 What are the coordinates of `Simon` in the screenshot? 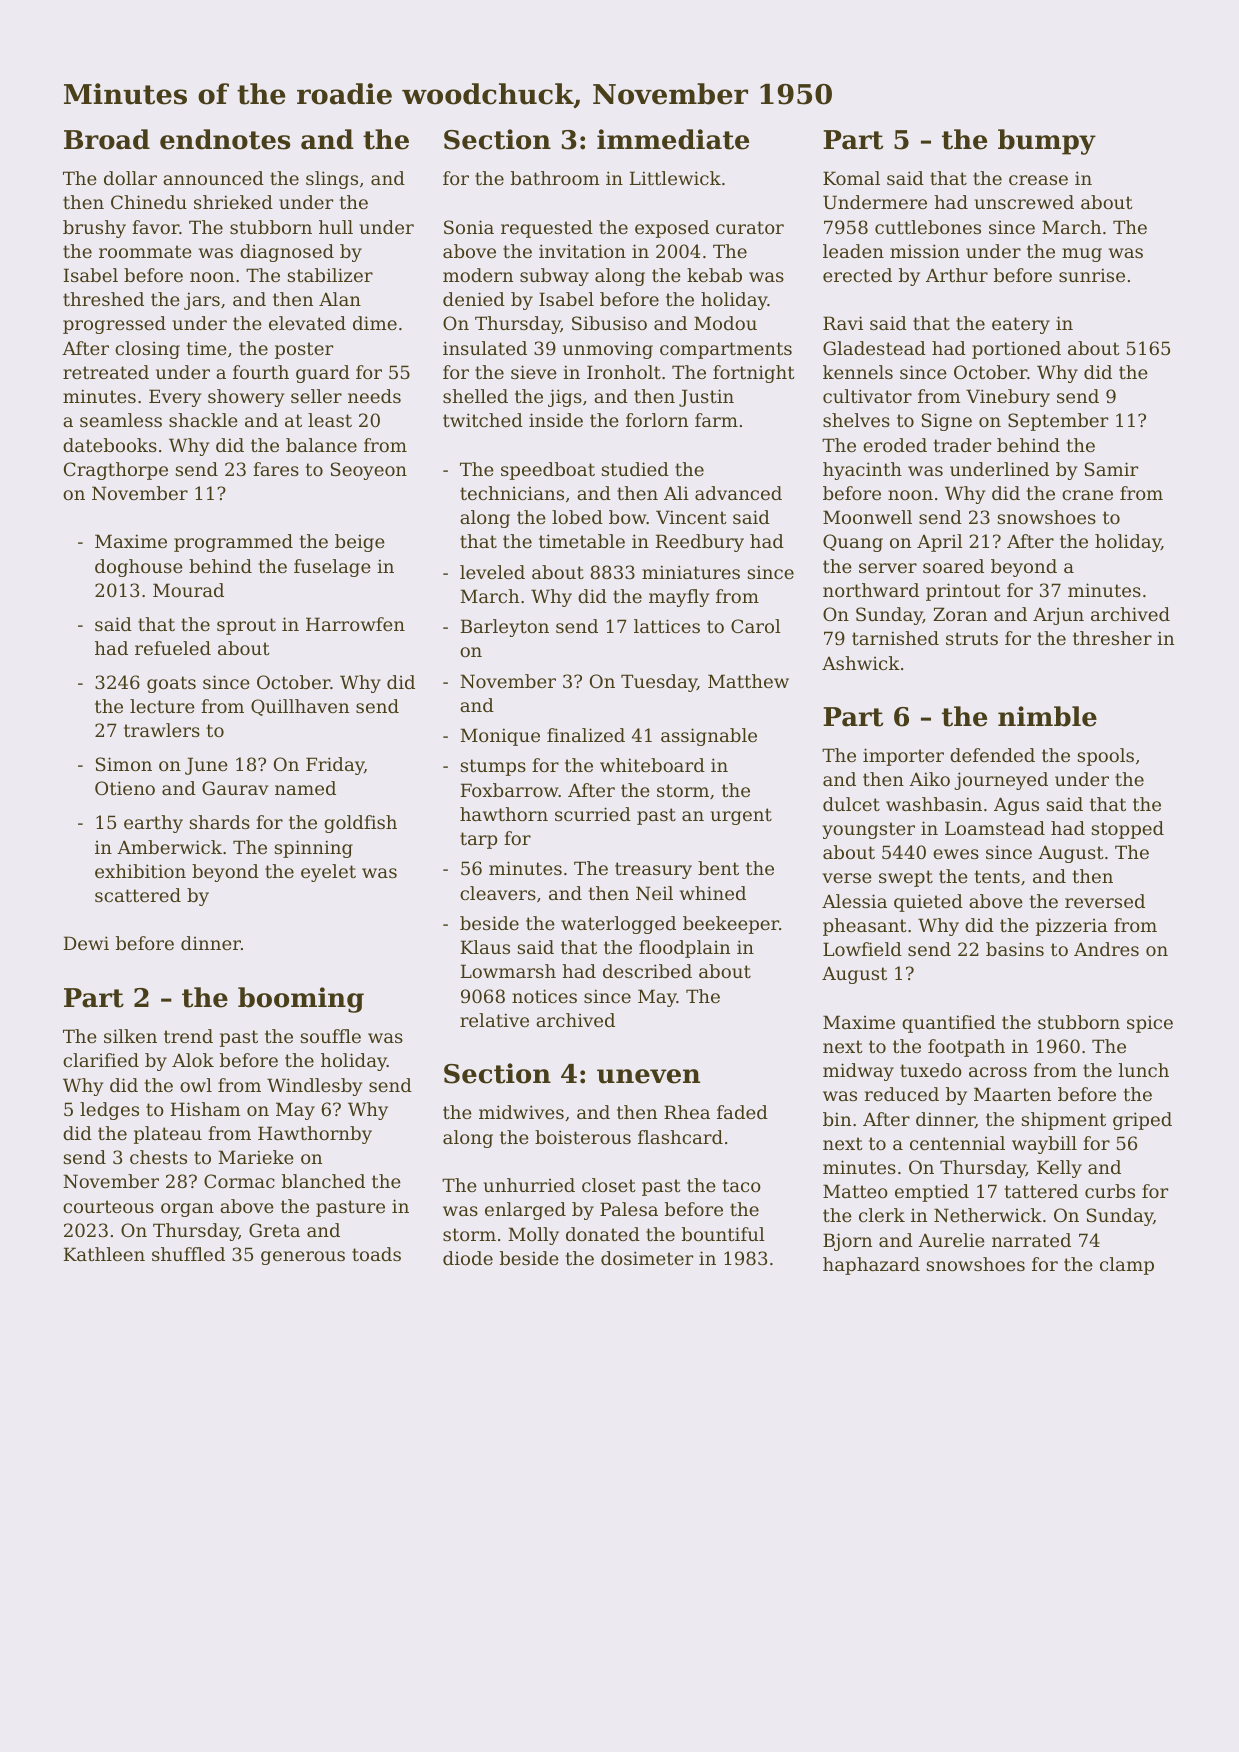 It's located at (124, 764).
